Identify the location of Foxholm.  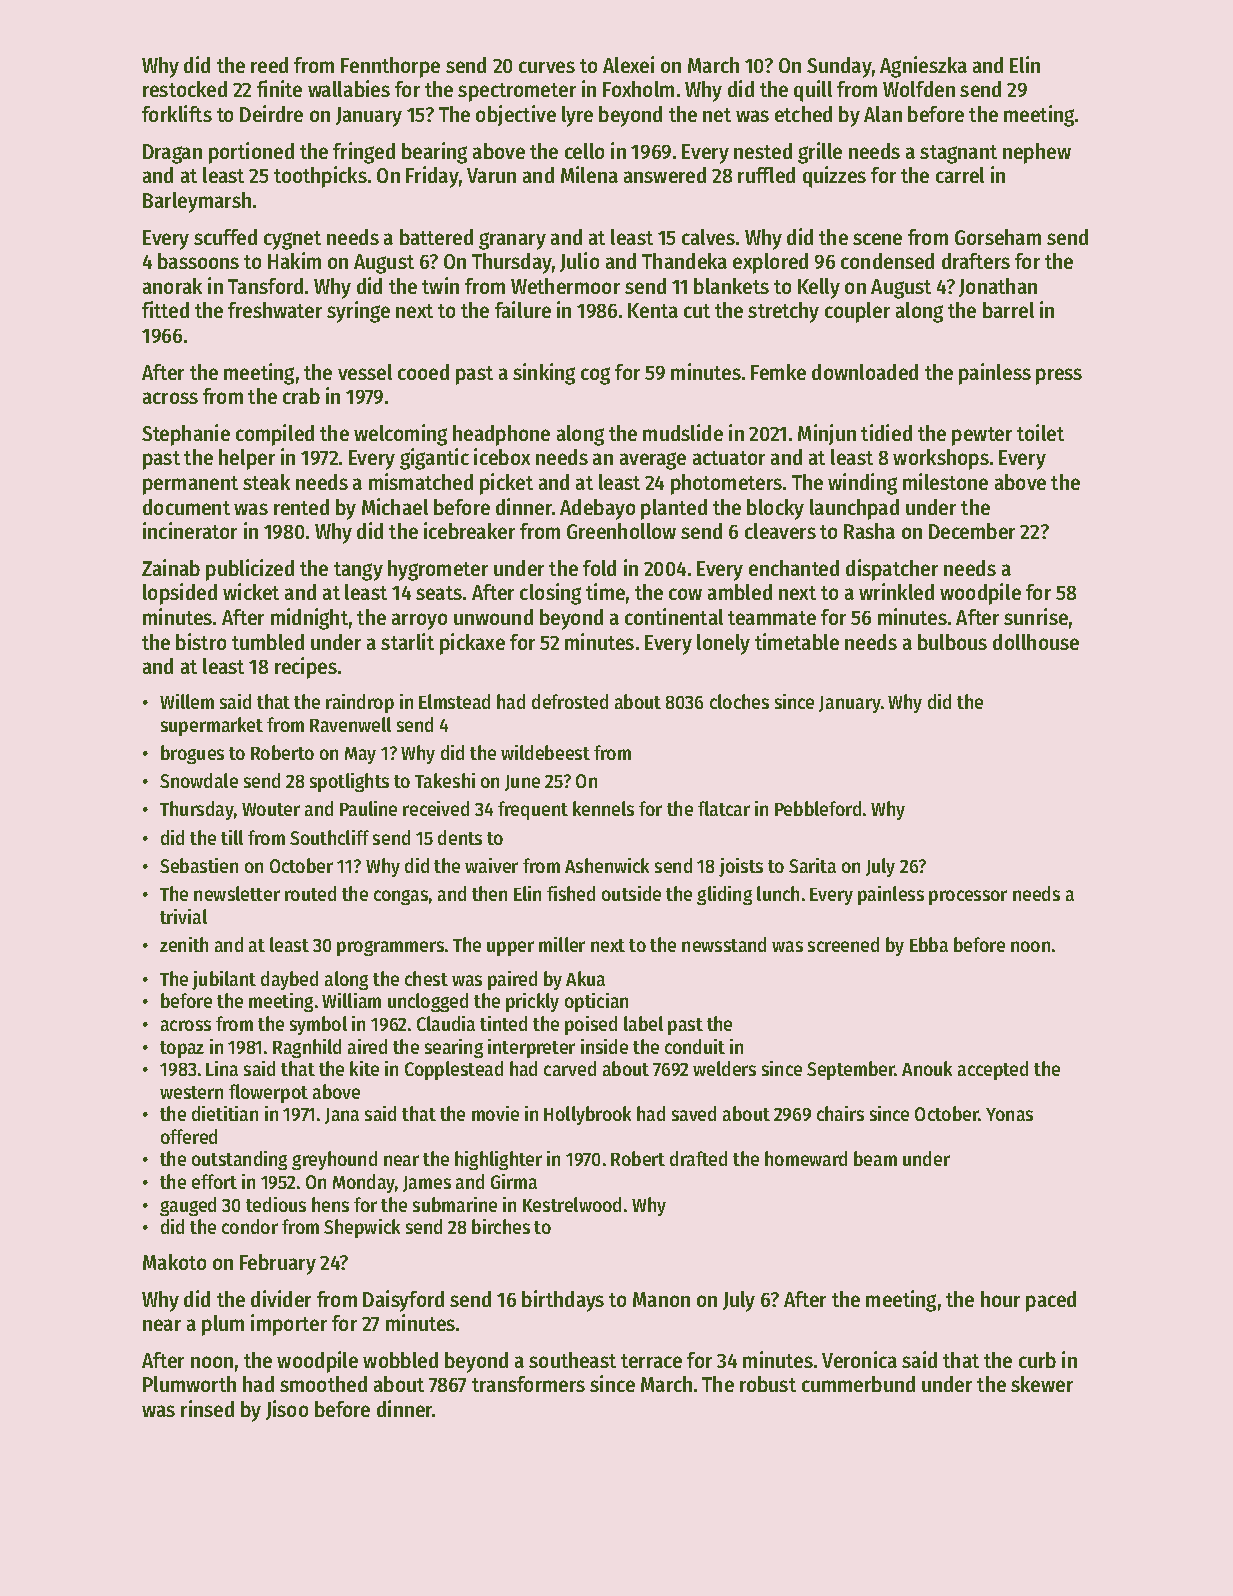
(638, 89).
